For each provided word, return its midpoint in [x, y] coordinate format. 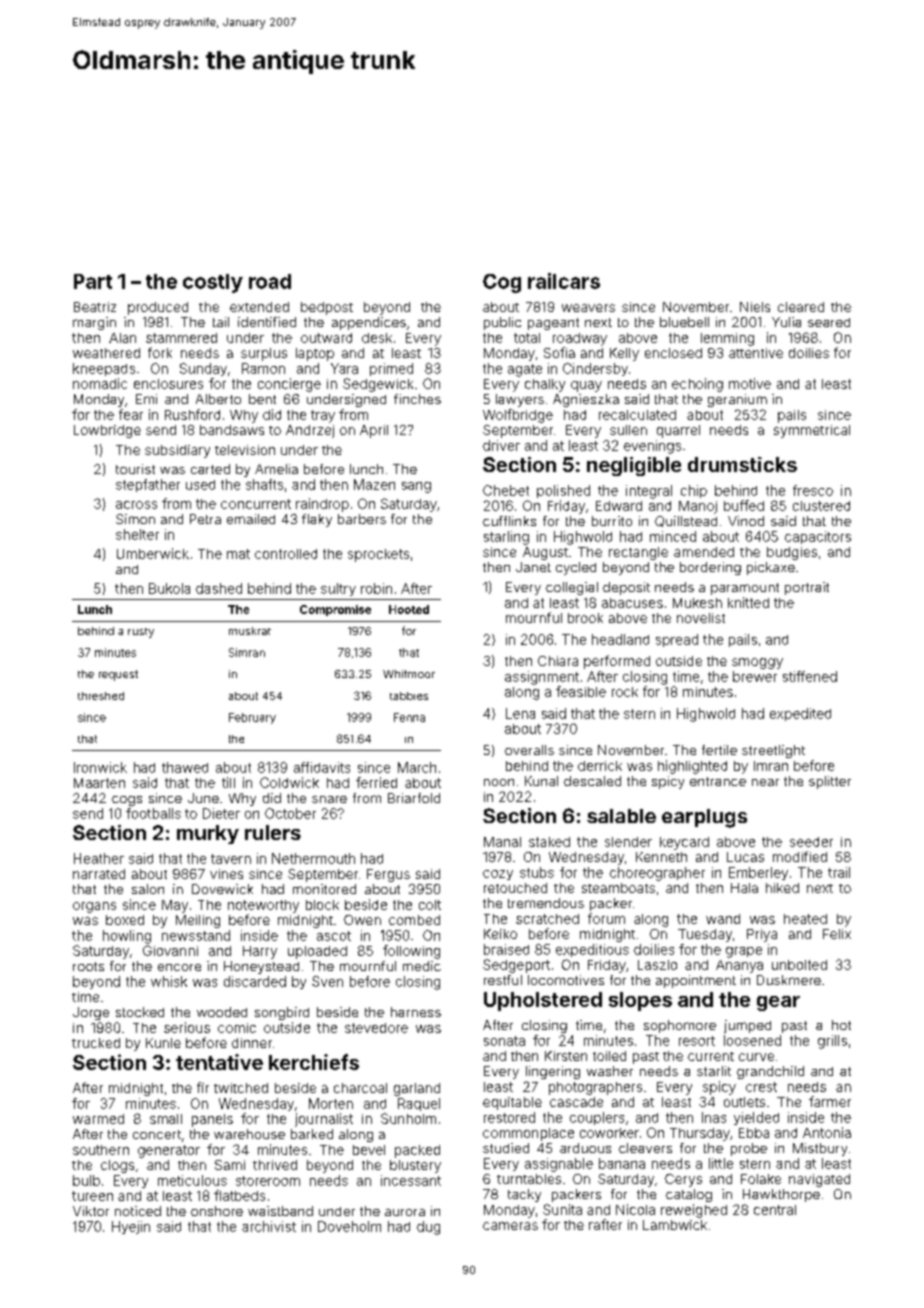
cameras [510, 1226]
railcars [564, 281]
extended [259, 307]
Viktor [91, 1211]
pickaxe [771, 568]
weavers [588, 308]
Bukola [169, 588]
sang [416, 487]
